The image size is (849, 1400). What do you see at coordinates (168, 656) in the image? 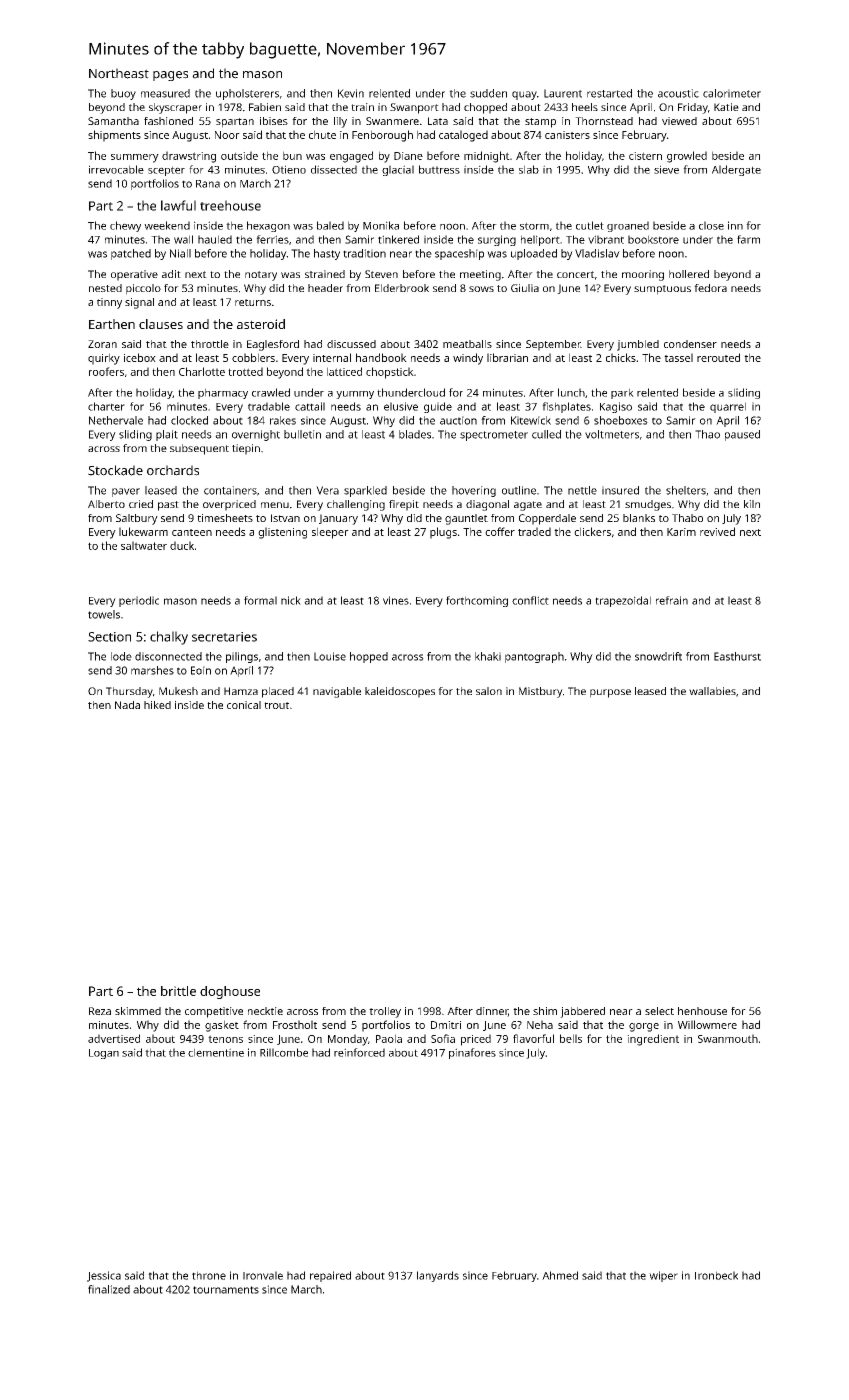
I see `disconnected` at bounding box center [168, 656].
